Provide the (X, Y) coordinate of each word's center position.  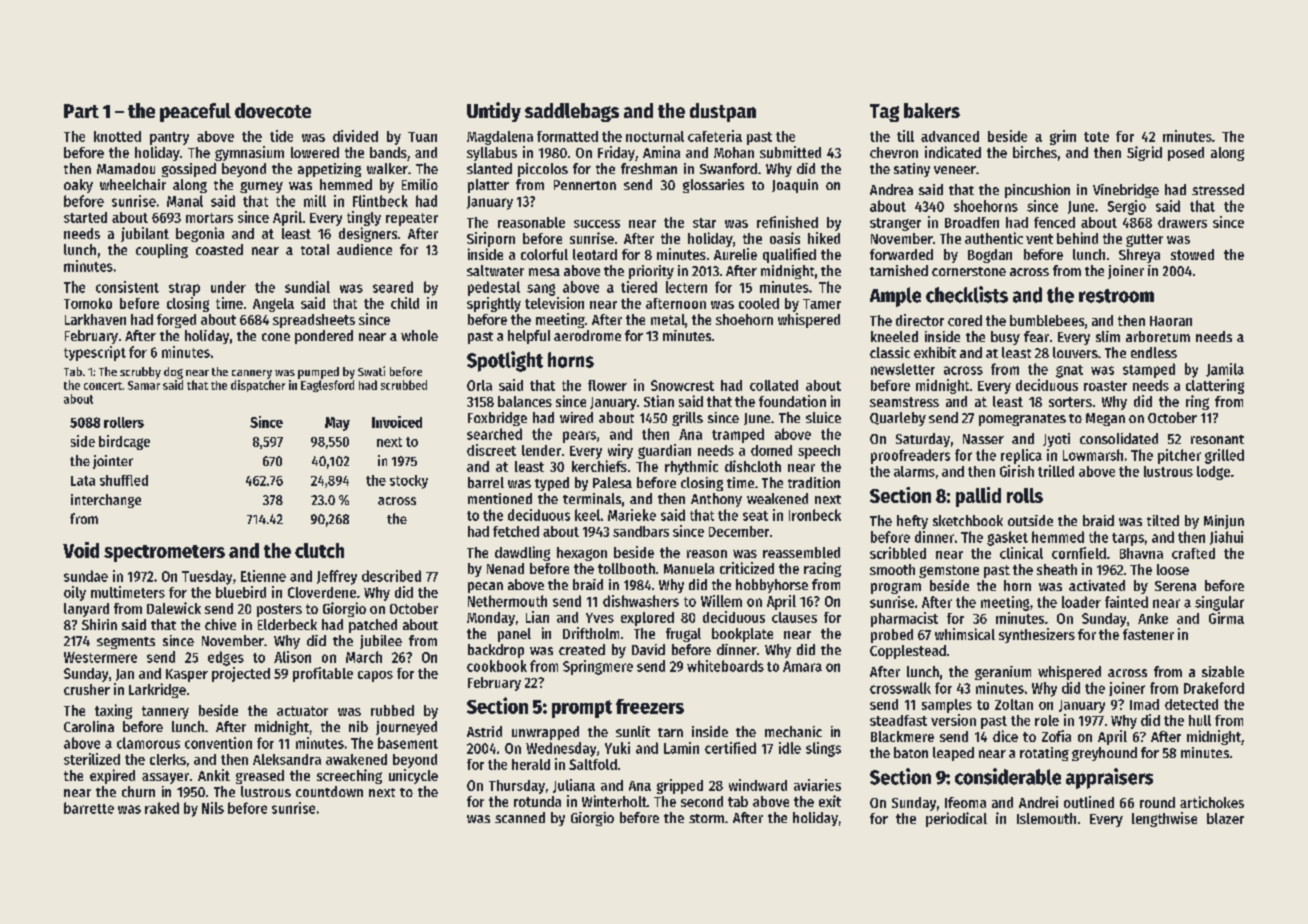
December (739, 531)
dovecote (273, 110)
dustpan (723, 112)
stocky (409, 482)
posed (1186, 154)
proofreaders (910, 456)
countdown (329, 791)
